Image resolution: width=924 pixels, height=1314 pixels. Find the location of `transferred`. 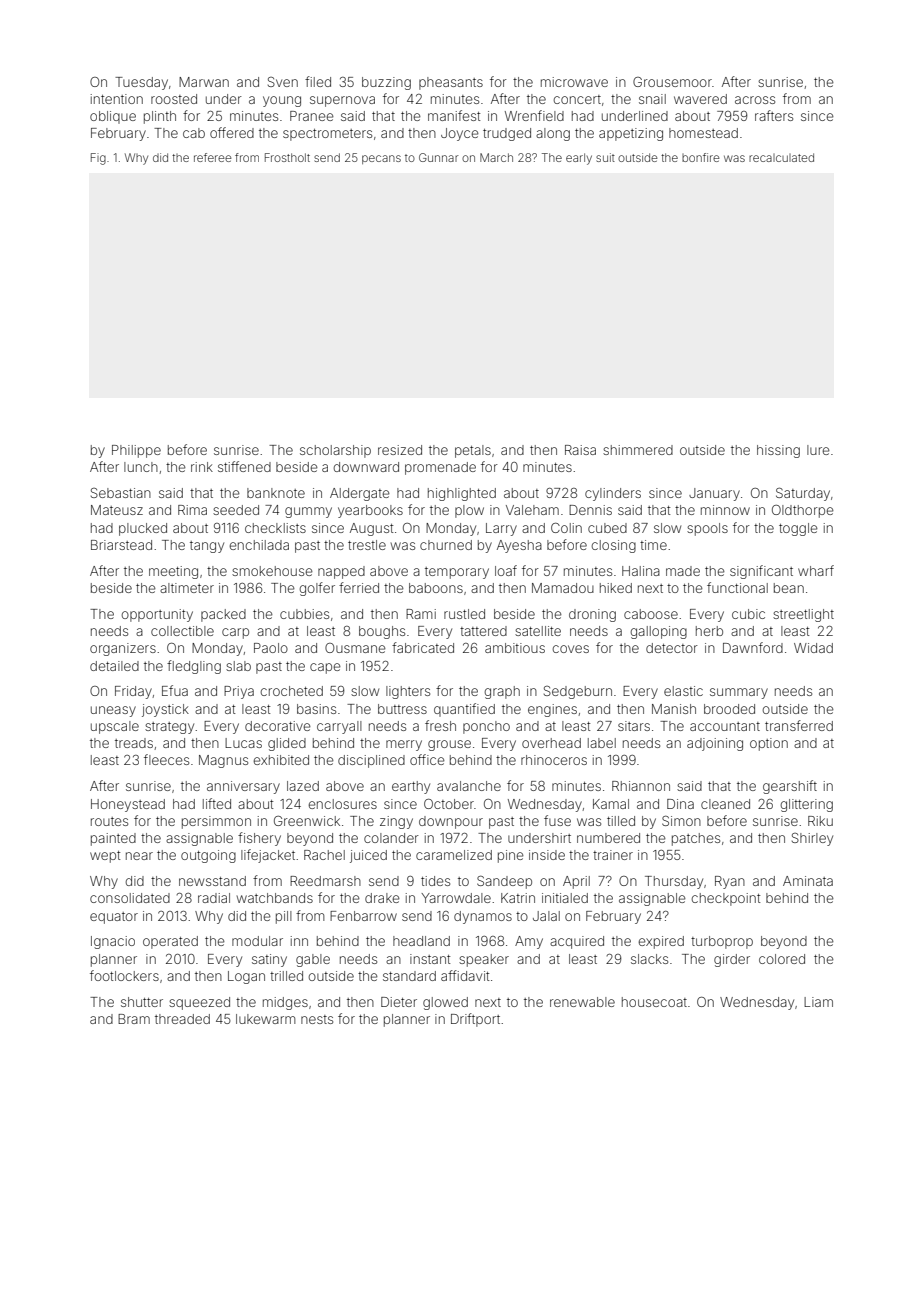

transferred is located at coordinates (799, 725).
